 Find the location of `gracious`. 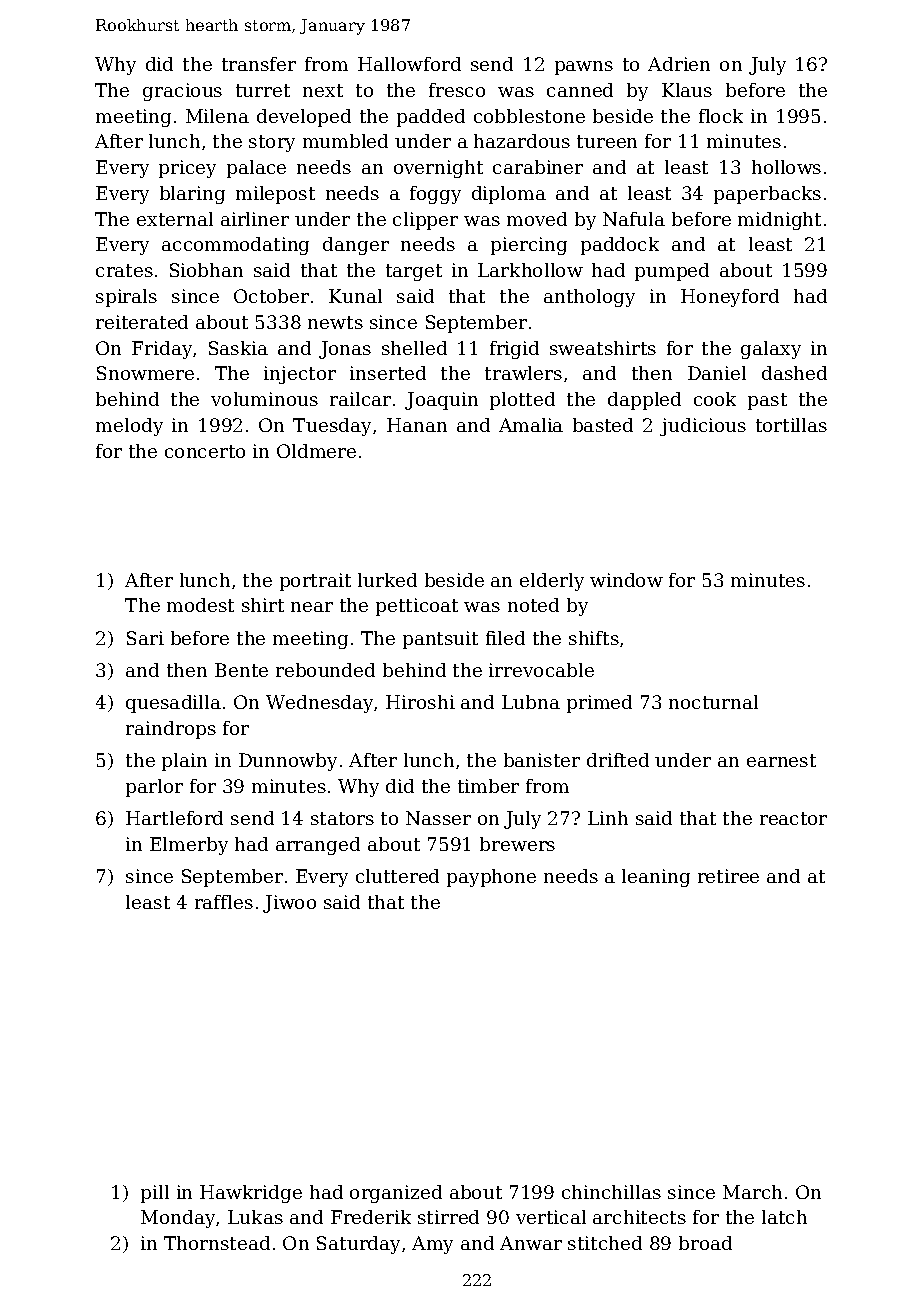

gracious is located at coordinates (182, 92).
